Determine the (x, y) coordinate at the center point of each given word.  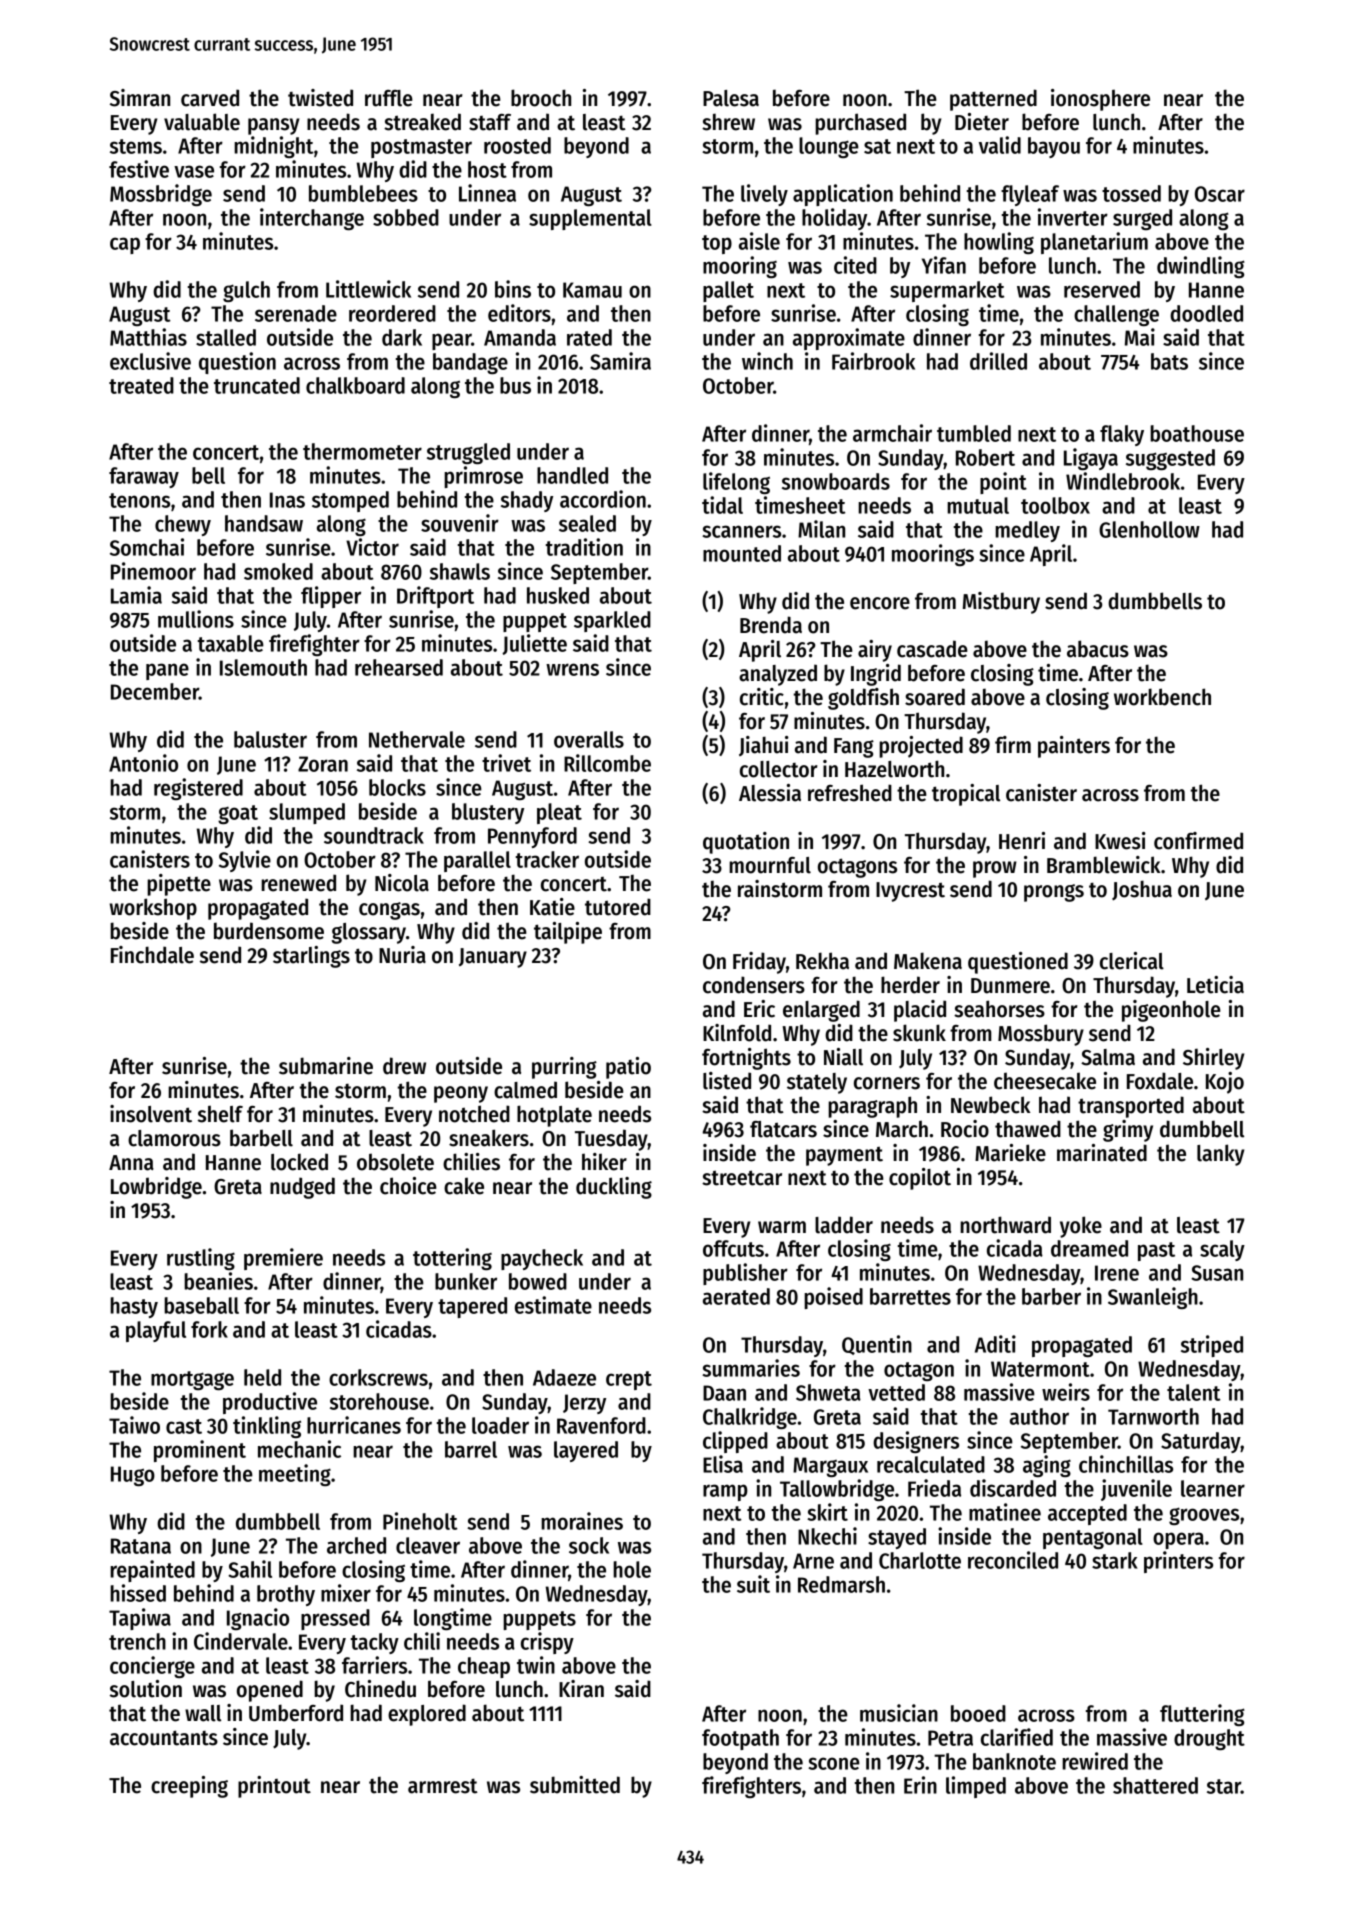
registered (198, 789)
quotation (746, 843)
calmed (525, 1090)
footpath (740, 1739)
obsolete (395, 1162)
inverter (1073, 217)
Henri (1022, 841)
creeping (189, 1787)
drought (1209, 1739)
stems (136, 146)
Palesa (731, 98)
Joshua (1142, 890)
